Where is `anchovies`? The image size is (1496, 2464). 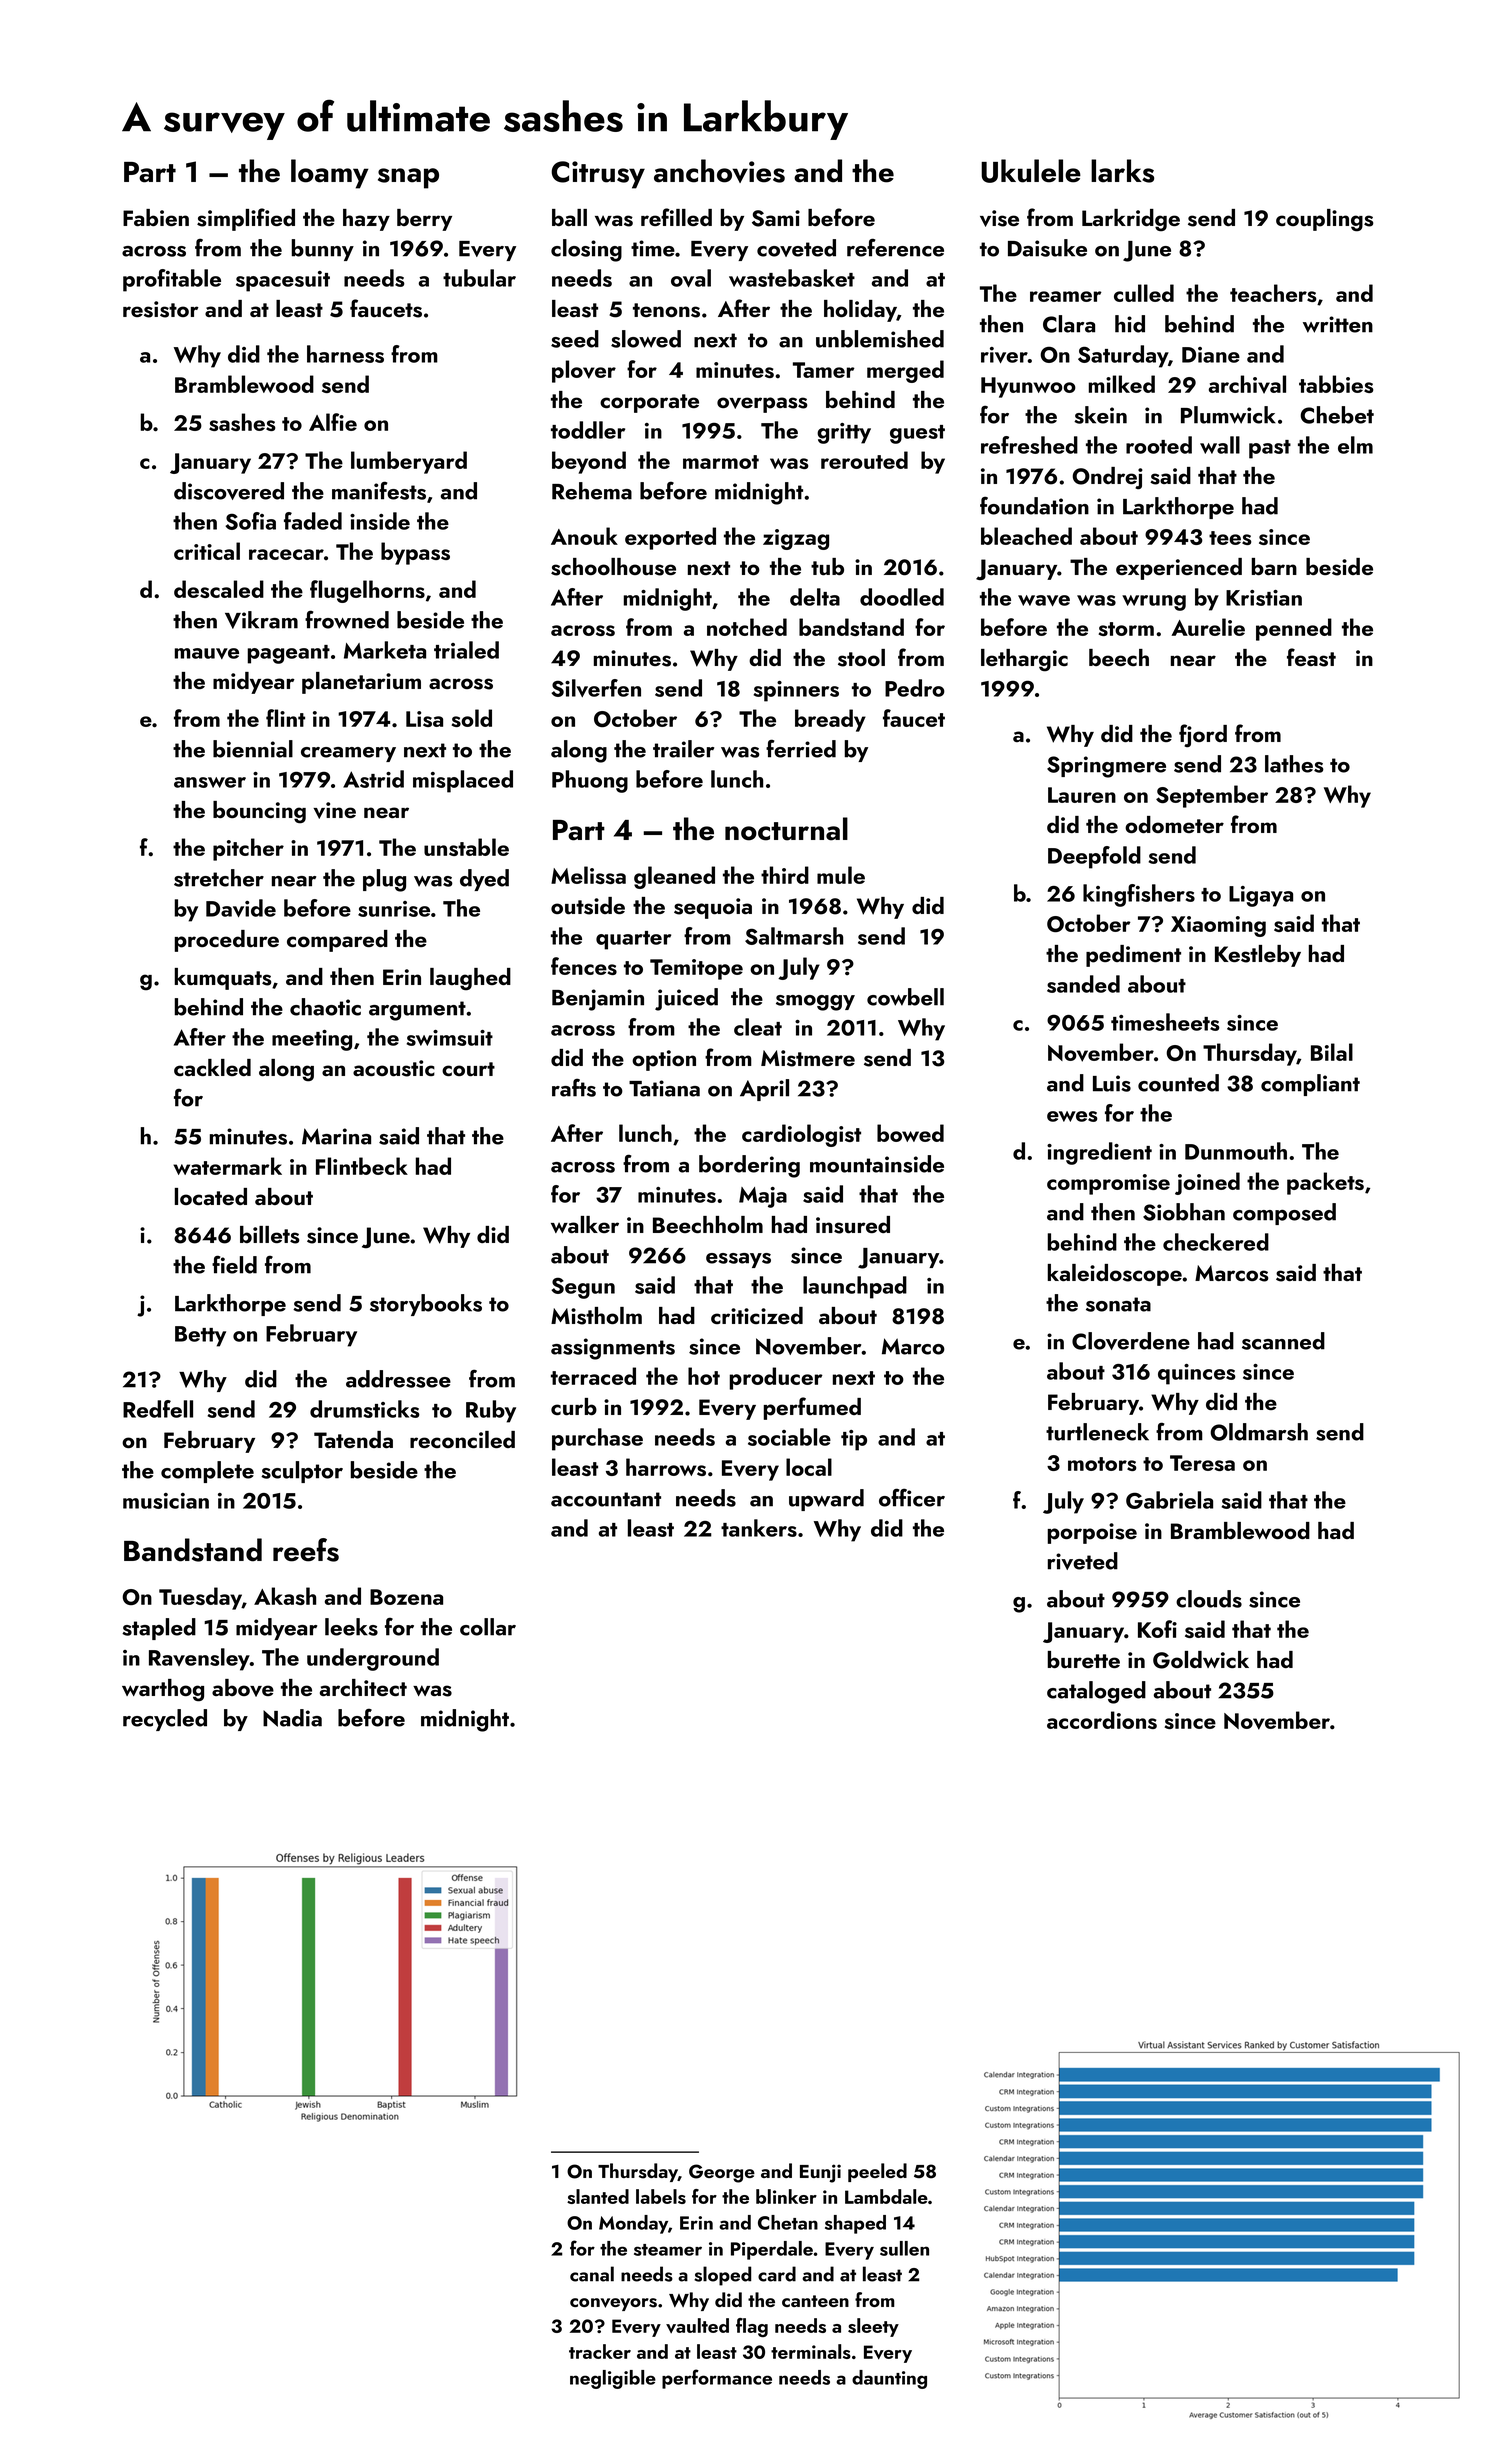 anchovies is located at coordinates (719, 171).
